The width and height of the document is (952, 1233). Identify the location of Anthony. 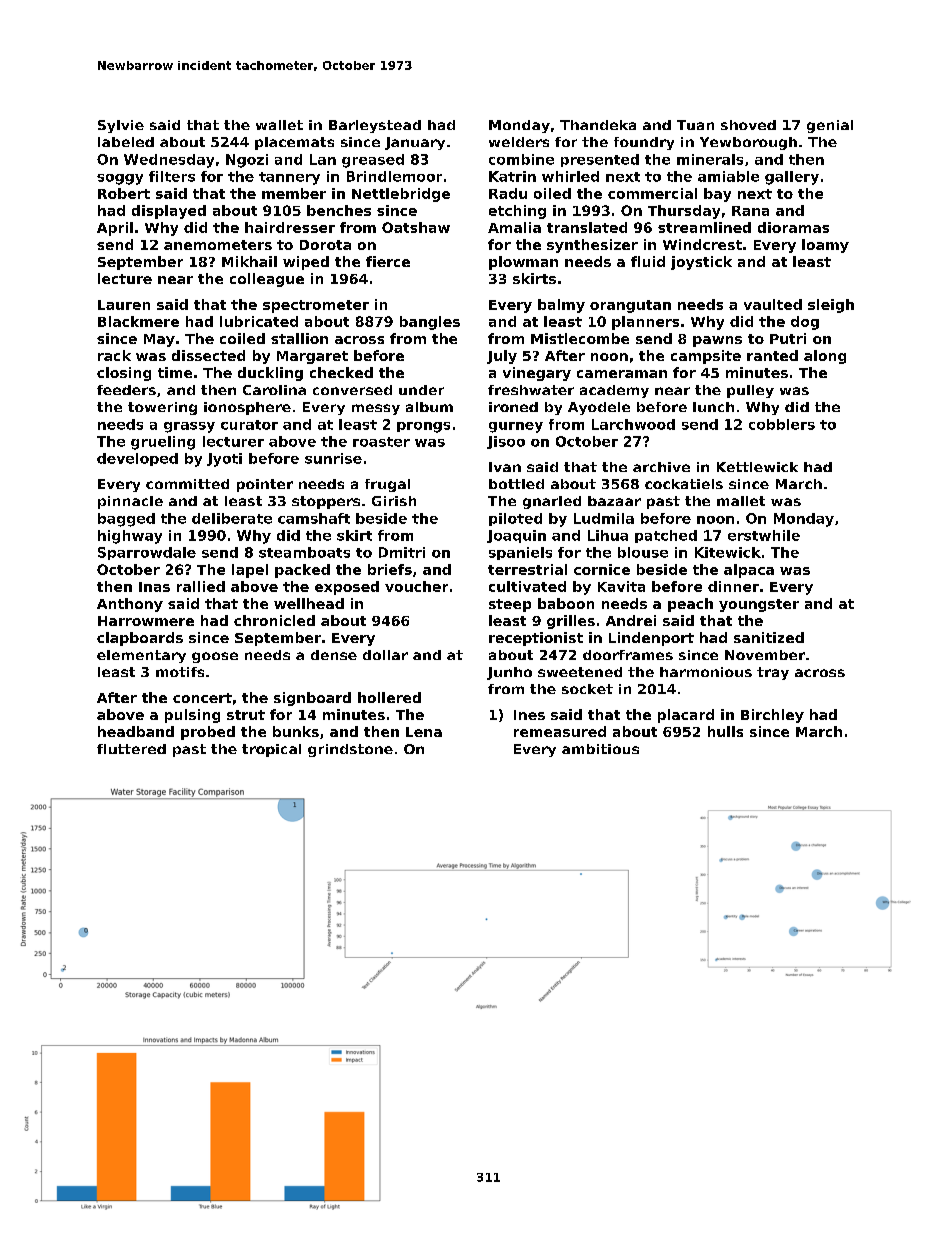
(130, 605).
